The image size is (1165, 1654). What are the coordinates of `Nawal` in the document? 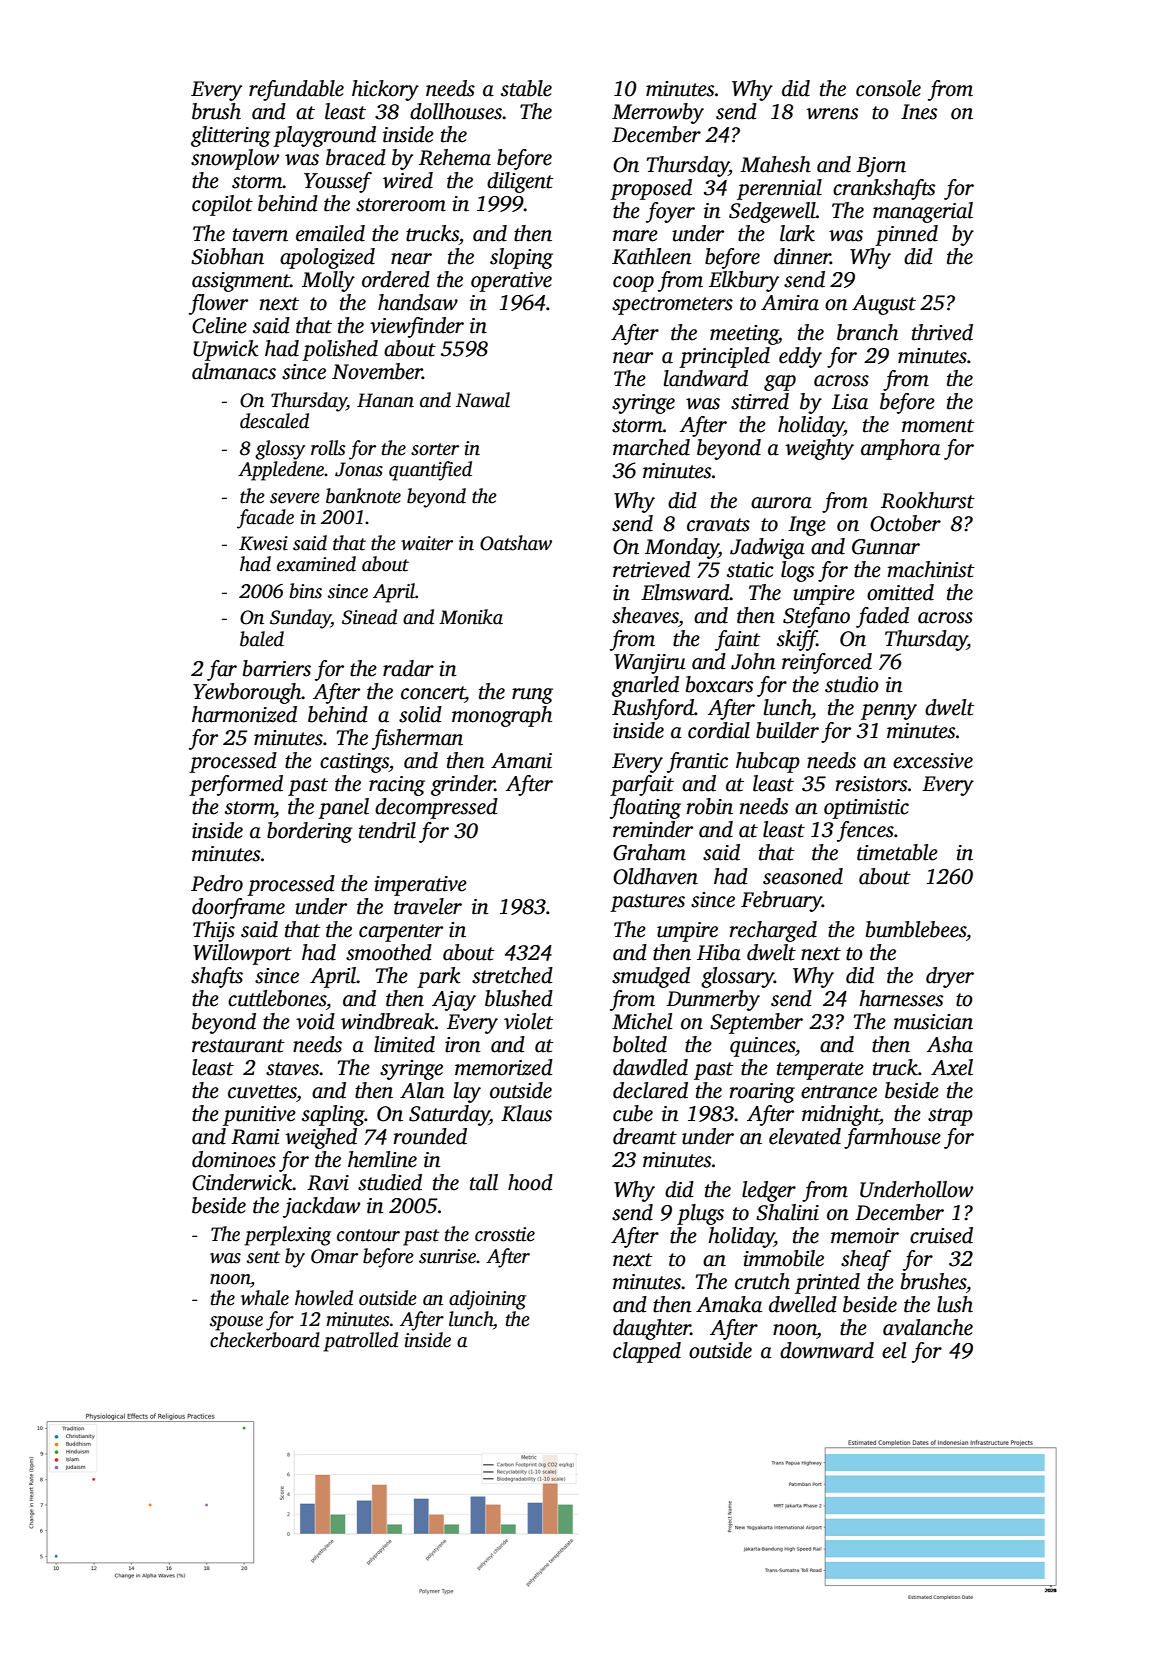 It's located at (483, 400).
